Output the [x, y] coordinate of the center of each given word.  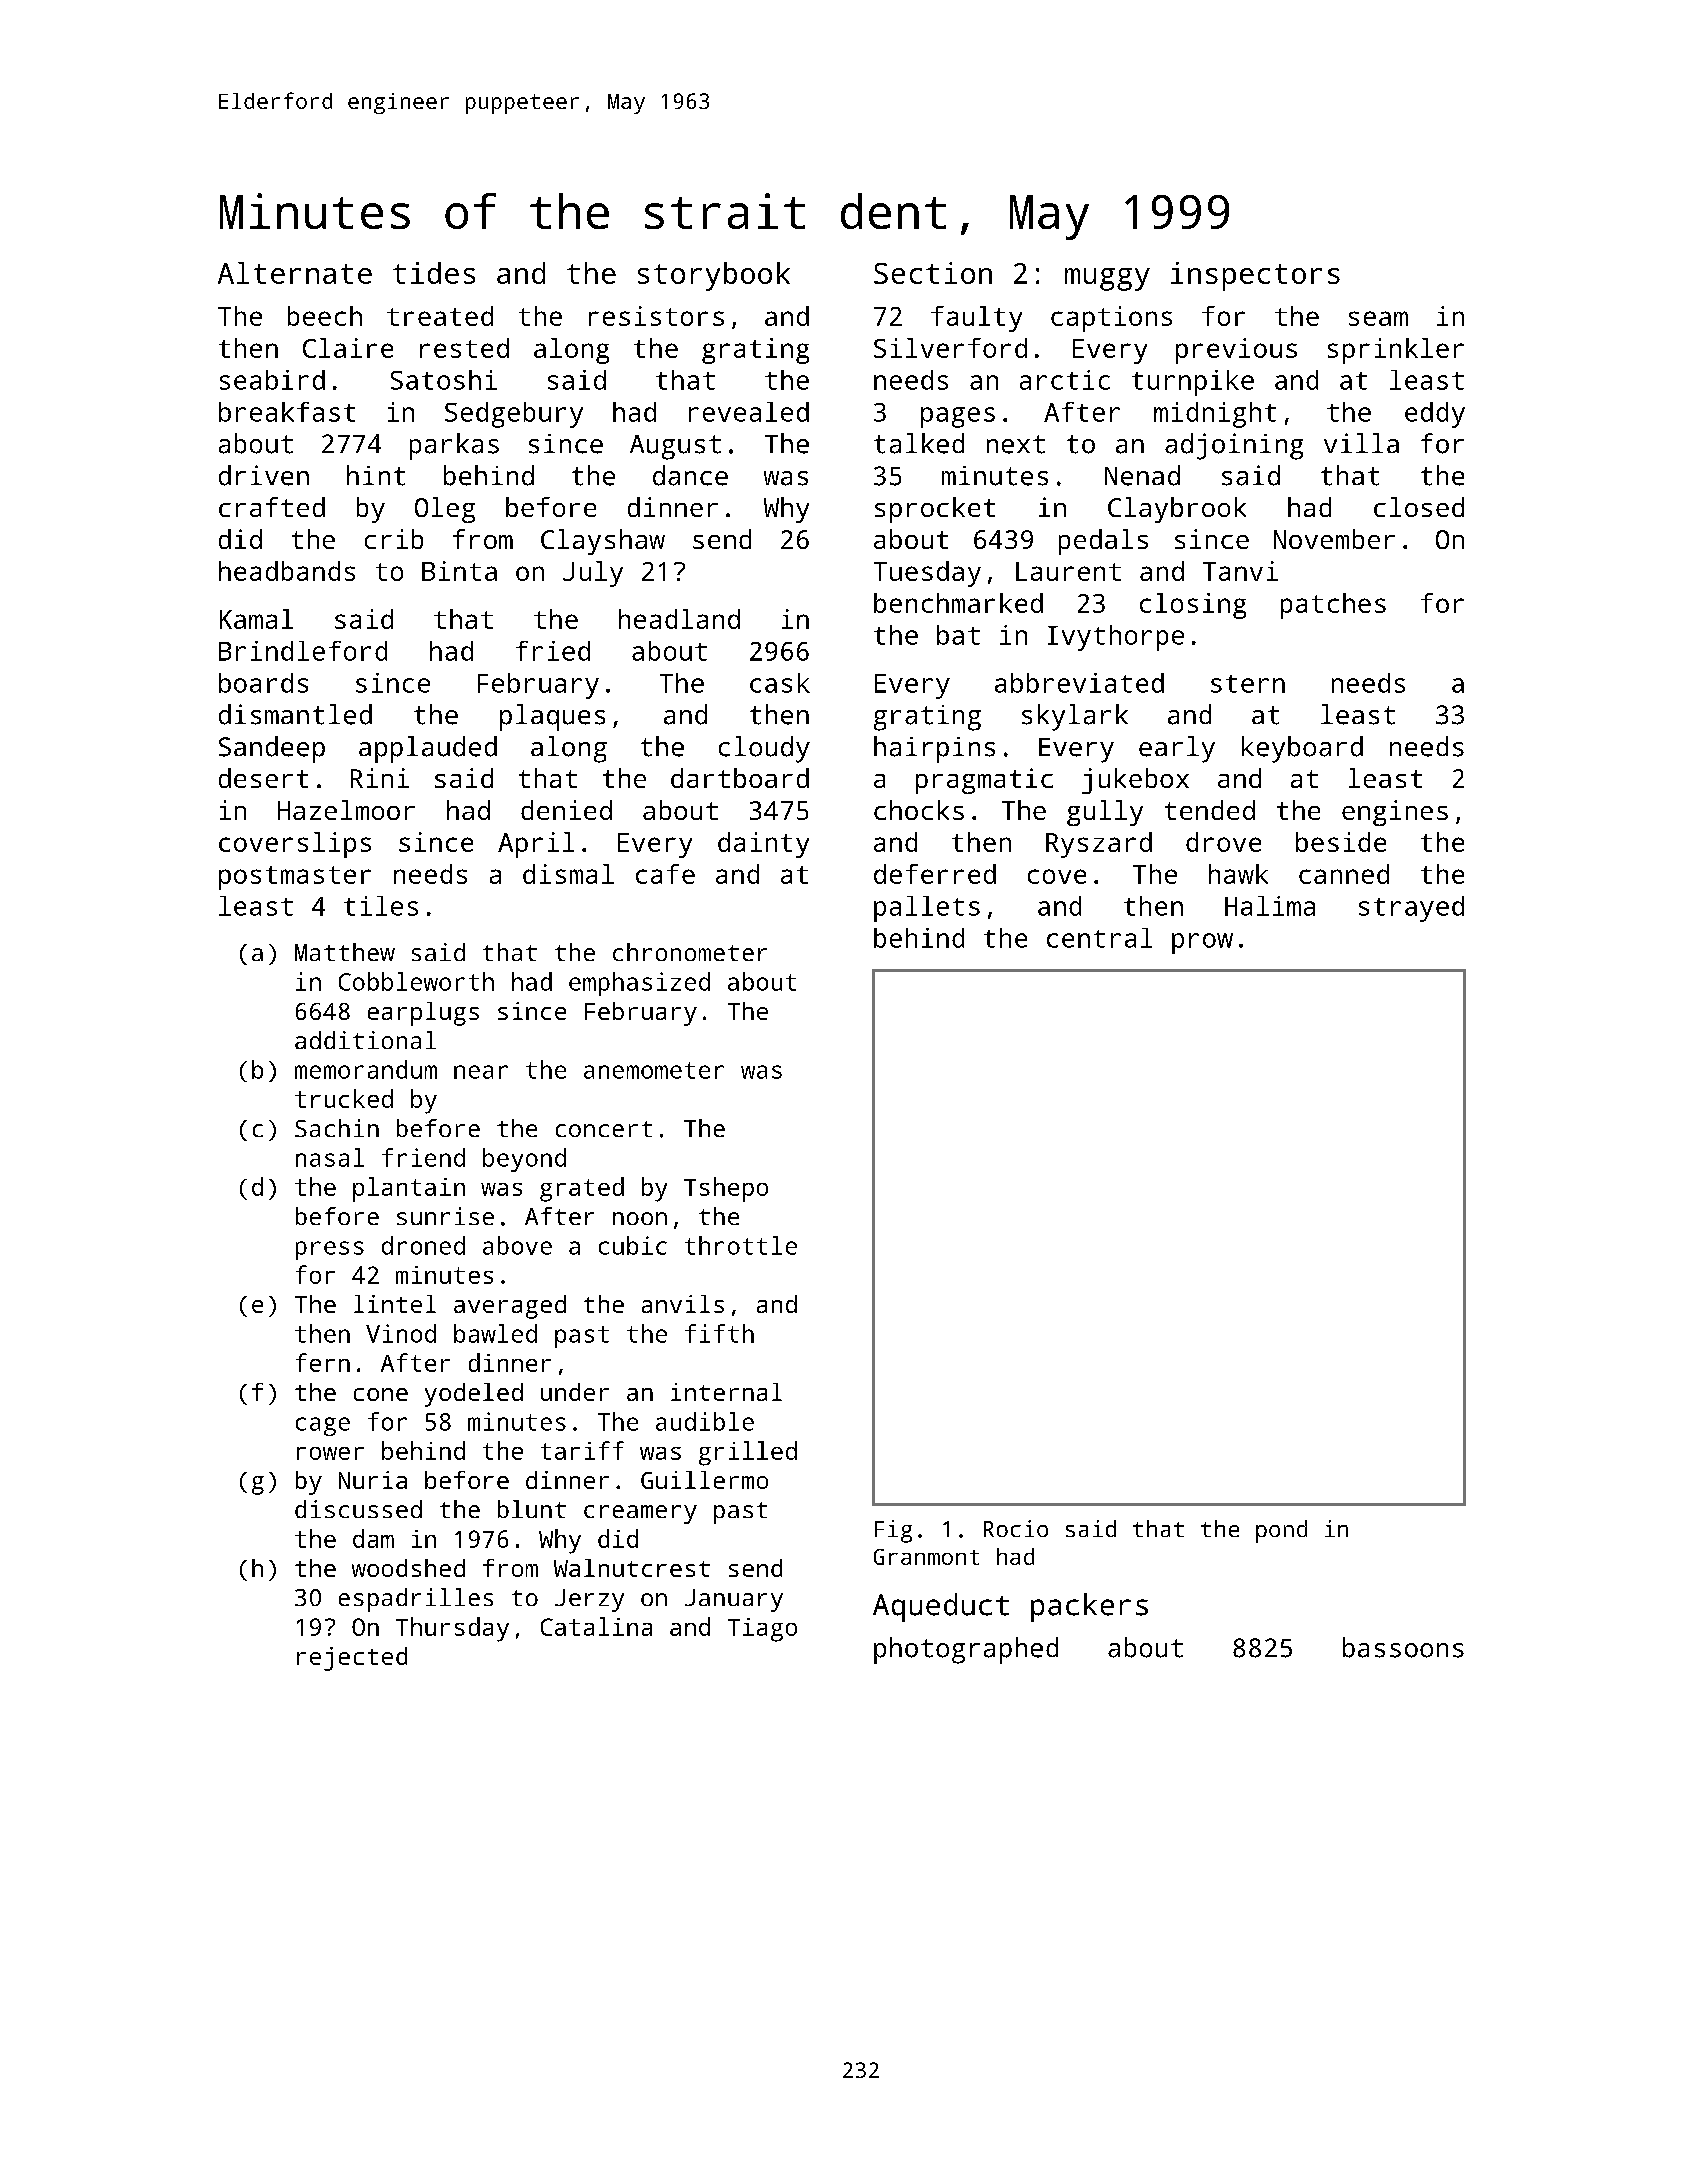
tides [434, 273]
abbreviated [1079, 683]
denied [566, 810]
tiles [381, 906]
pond [1281, 1531]
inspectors [1255, 276]
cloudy [764, 749]
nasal [330, 1157]
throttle [741, 1245]
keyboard [1302, 749]
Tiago [762, 1630]
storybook [714, 276]
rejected [352, 1659]
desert [263, 778]
